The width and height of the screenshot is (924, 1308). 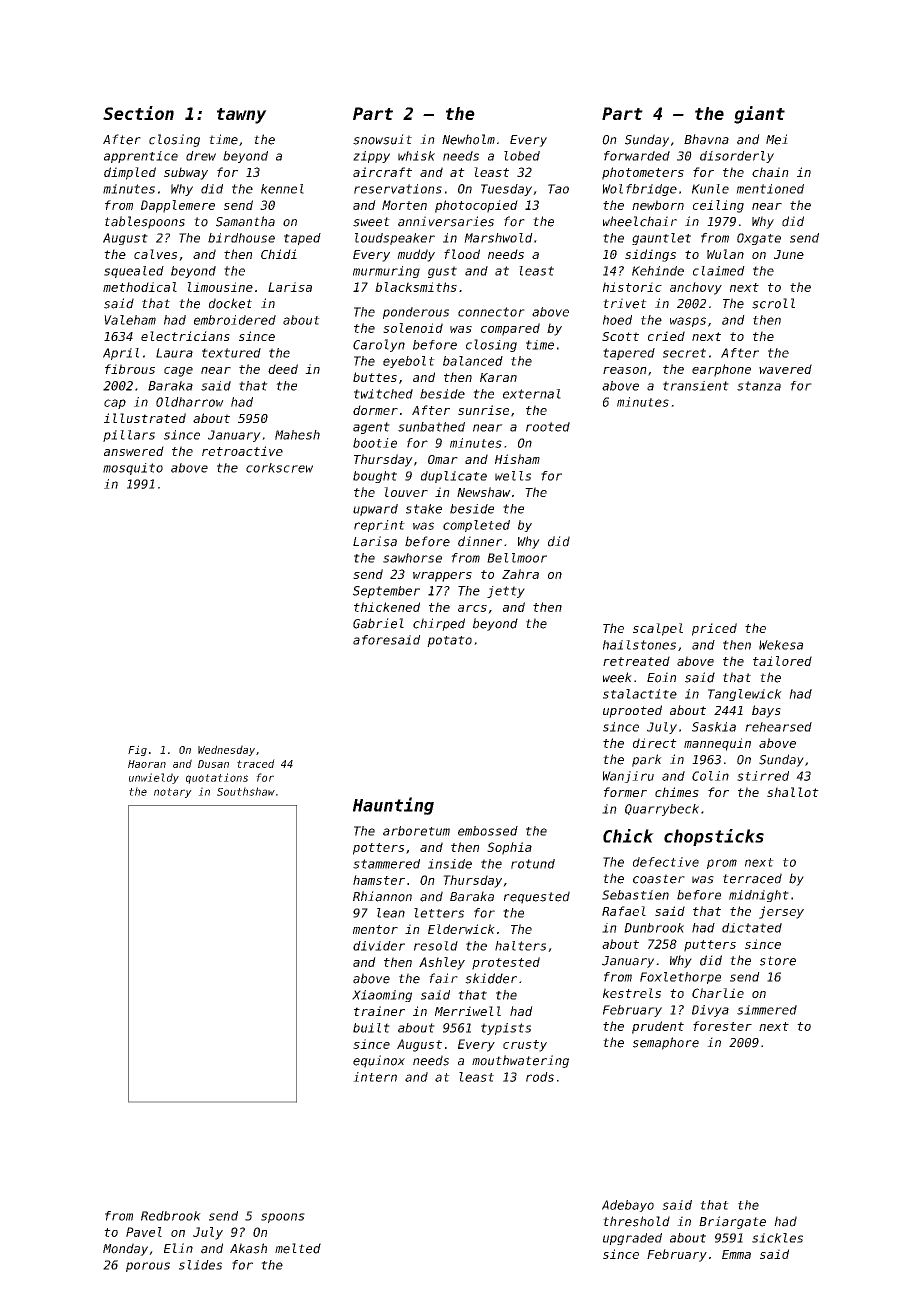 I want to click on Southshaw, so click(x=246, y=791).
